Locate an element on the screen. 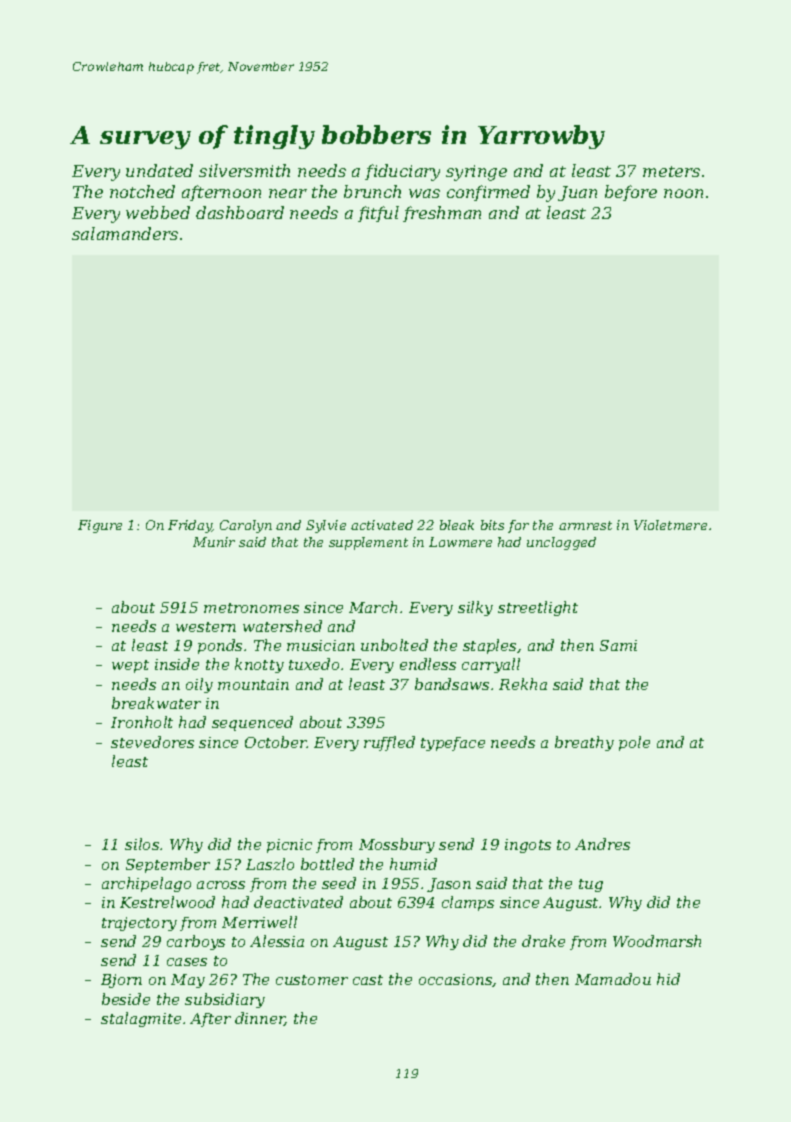 This screenshot has width=791, height=1122. Bjorn is located at coordinates (121, 981).
